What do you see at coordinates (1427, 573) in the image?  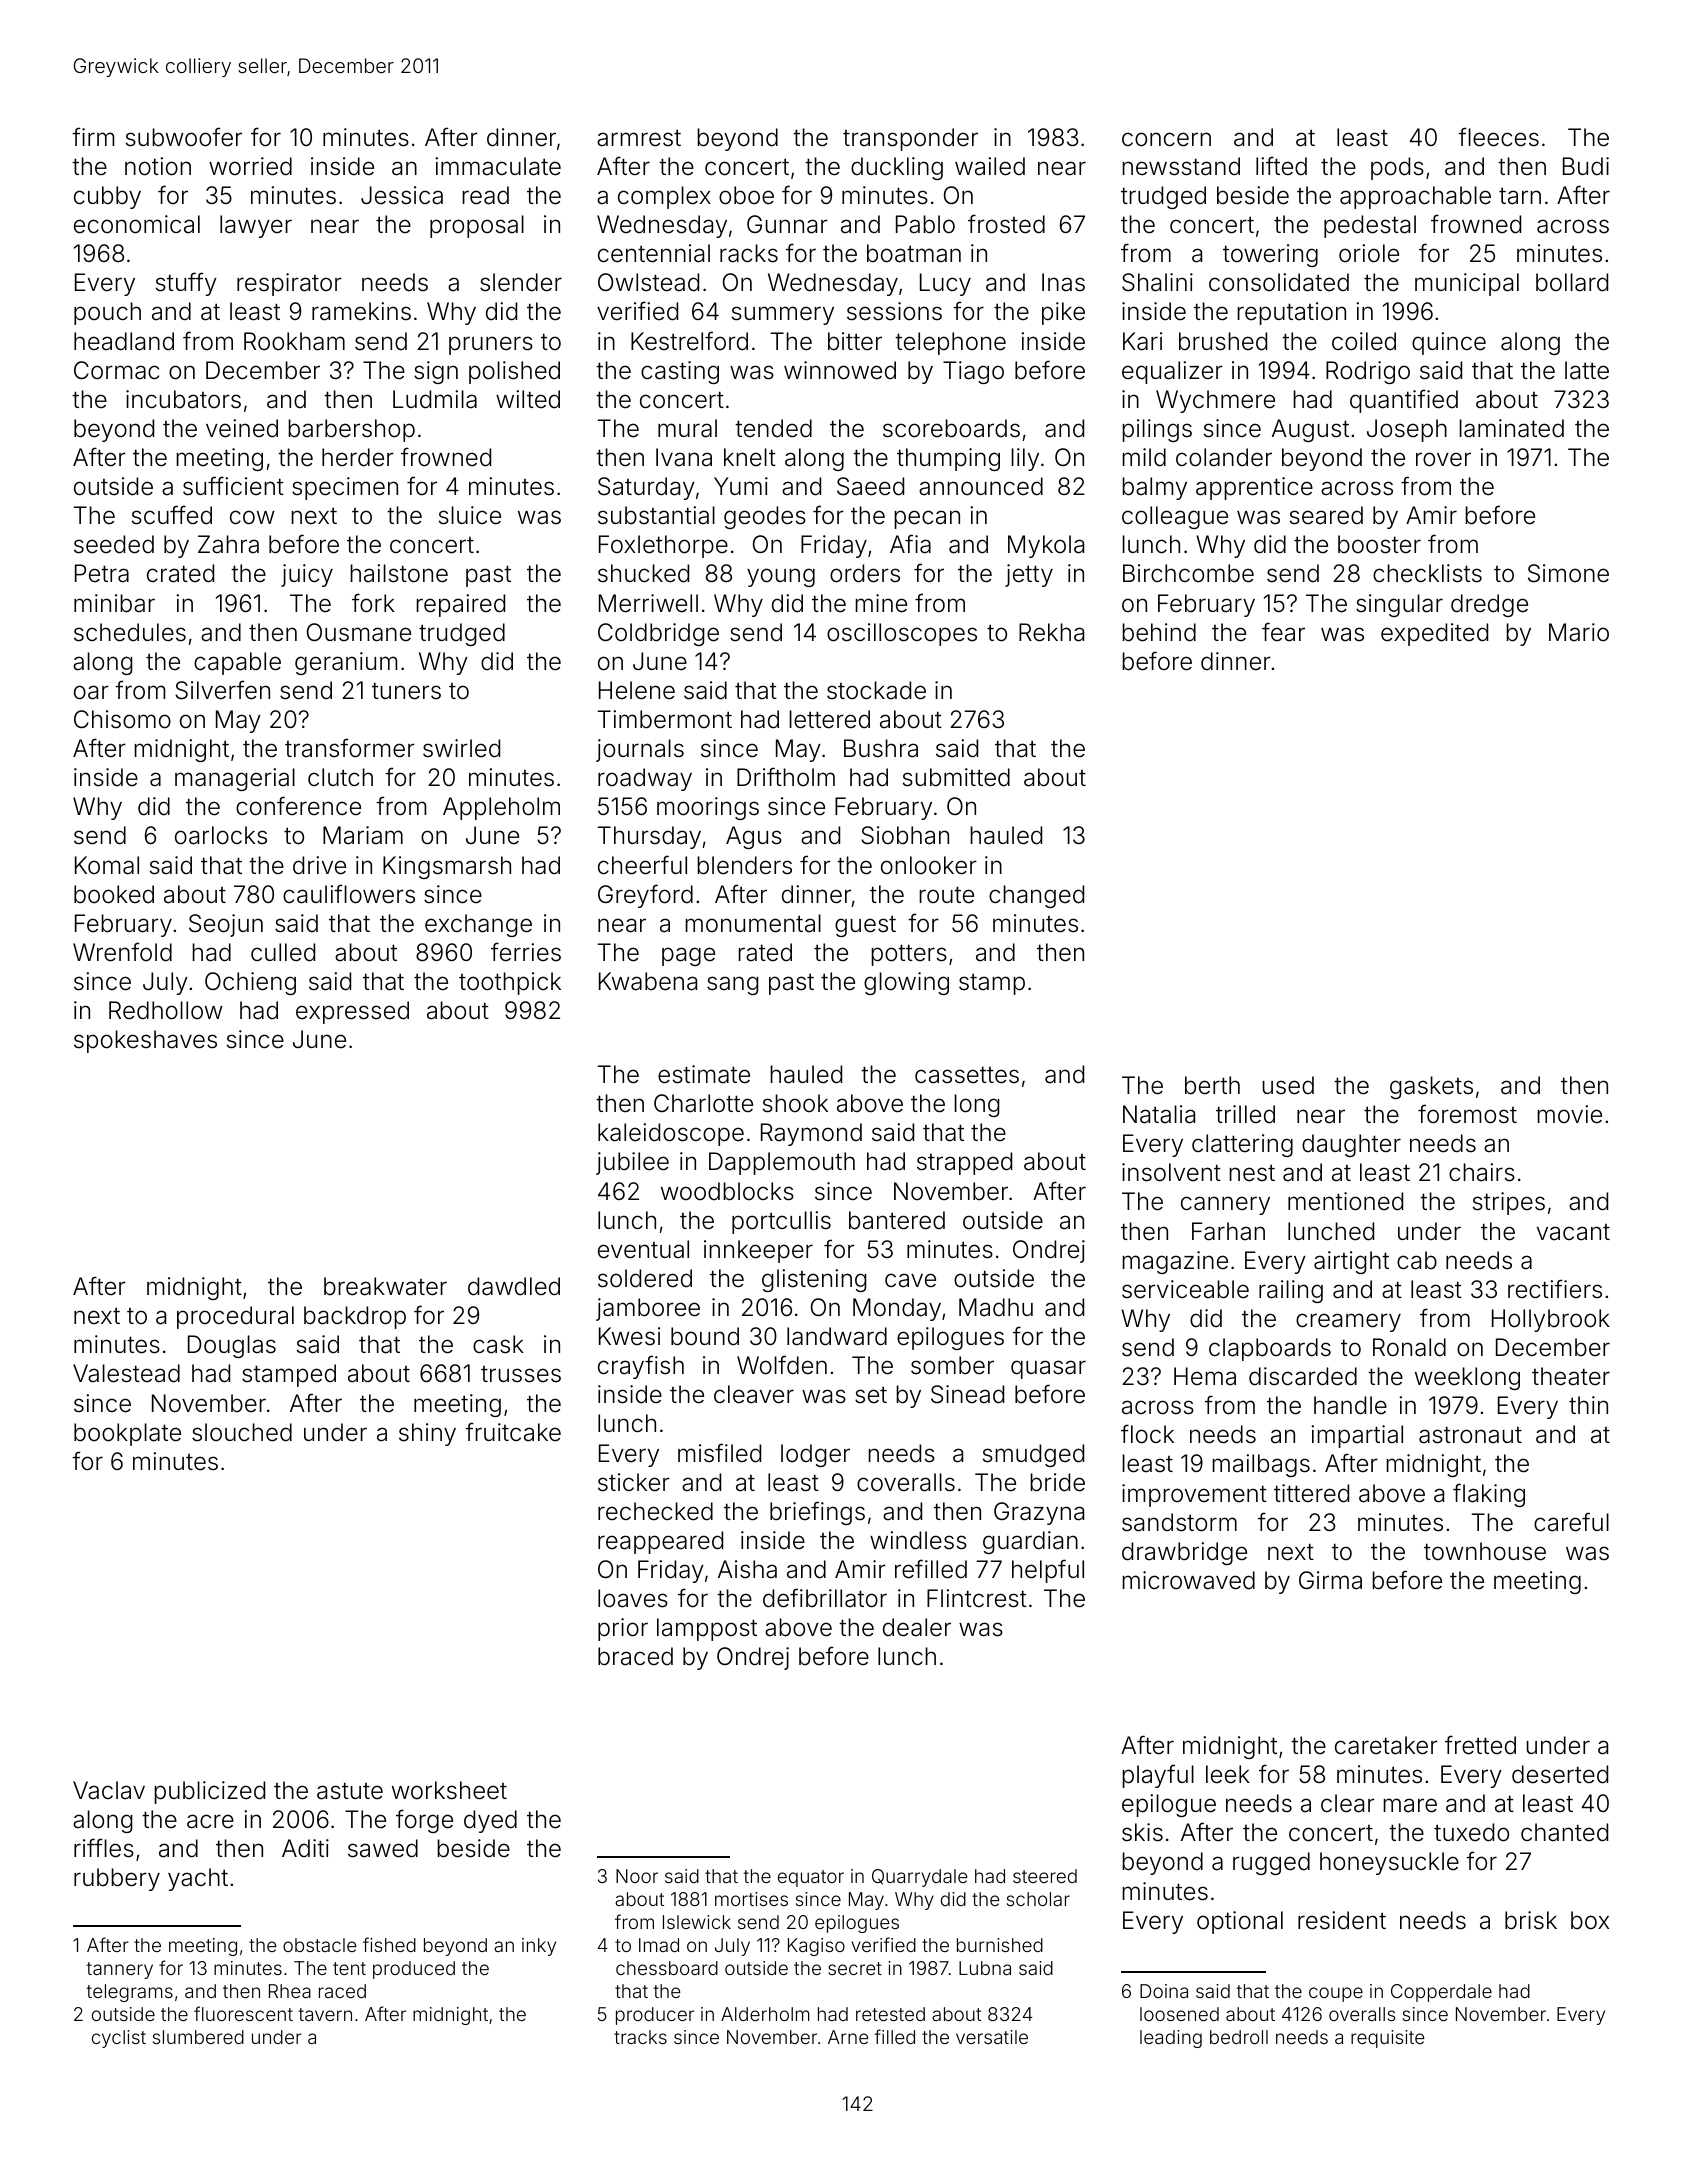 I see `checklists` at bounding box center [1427, 573].
